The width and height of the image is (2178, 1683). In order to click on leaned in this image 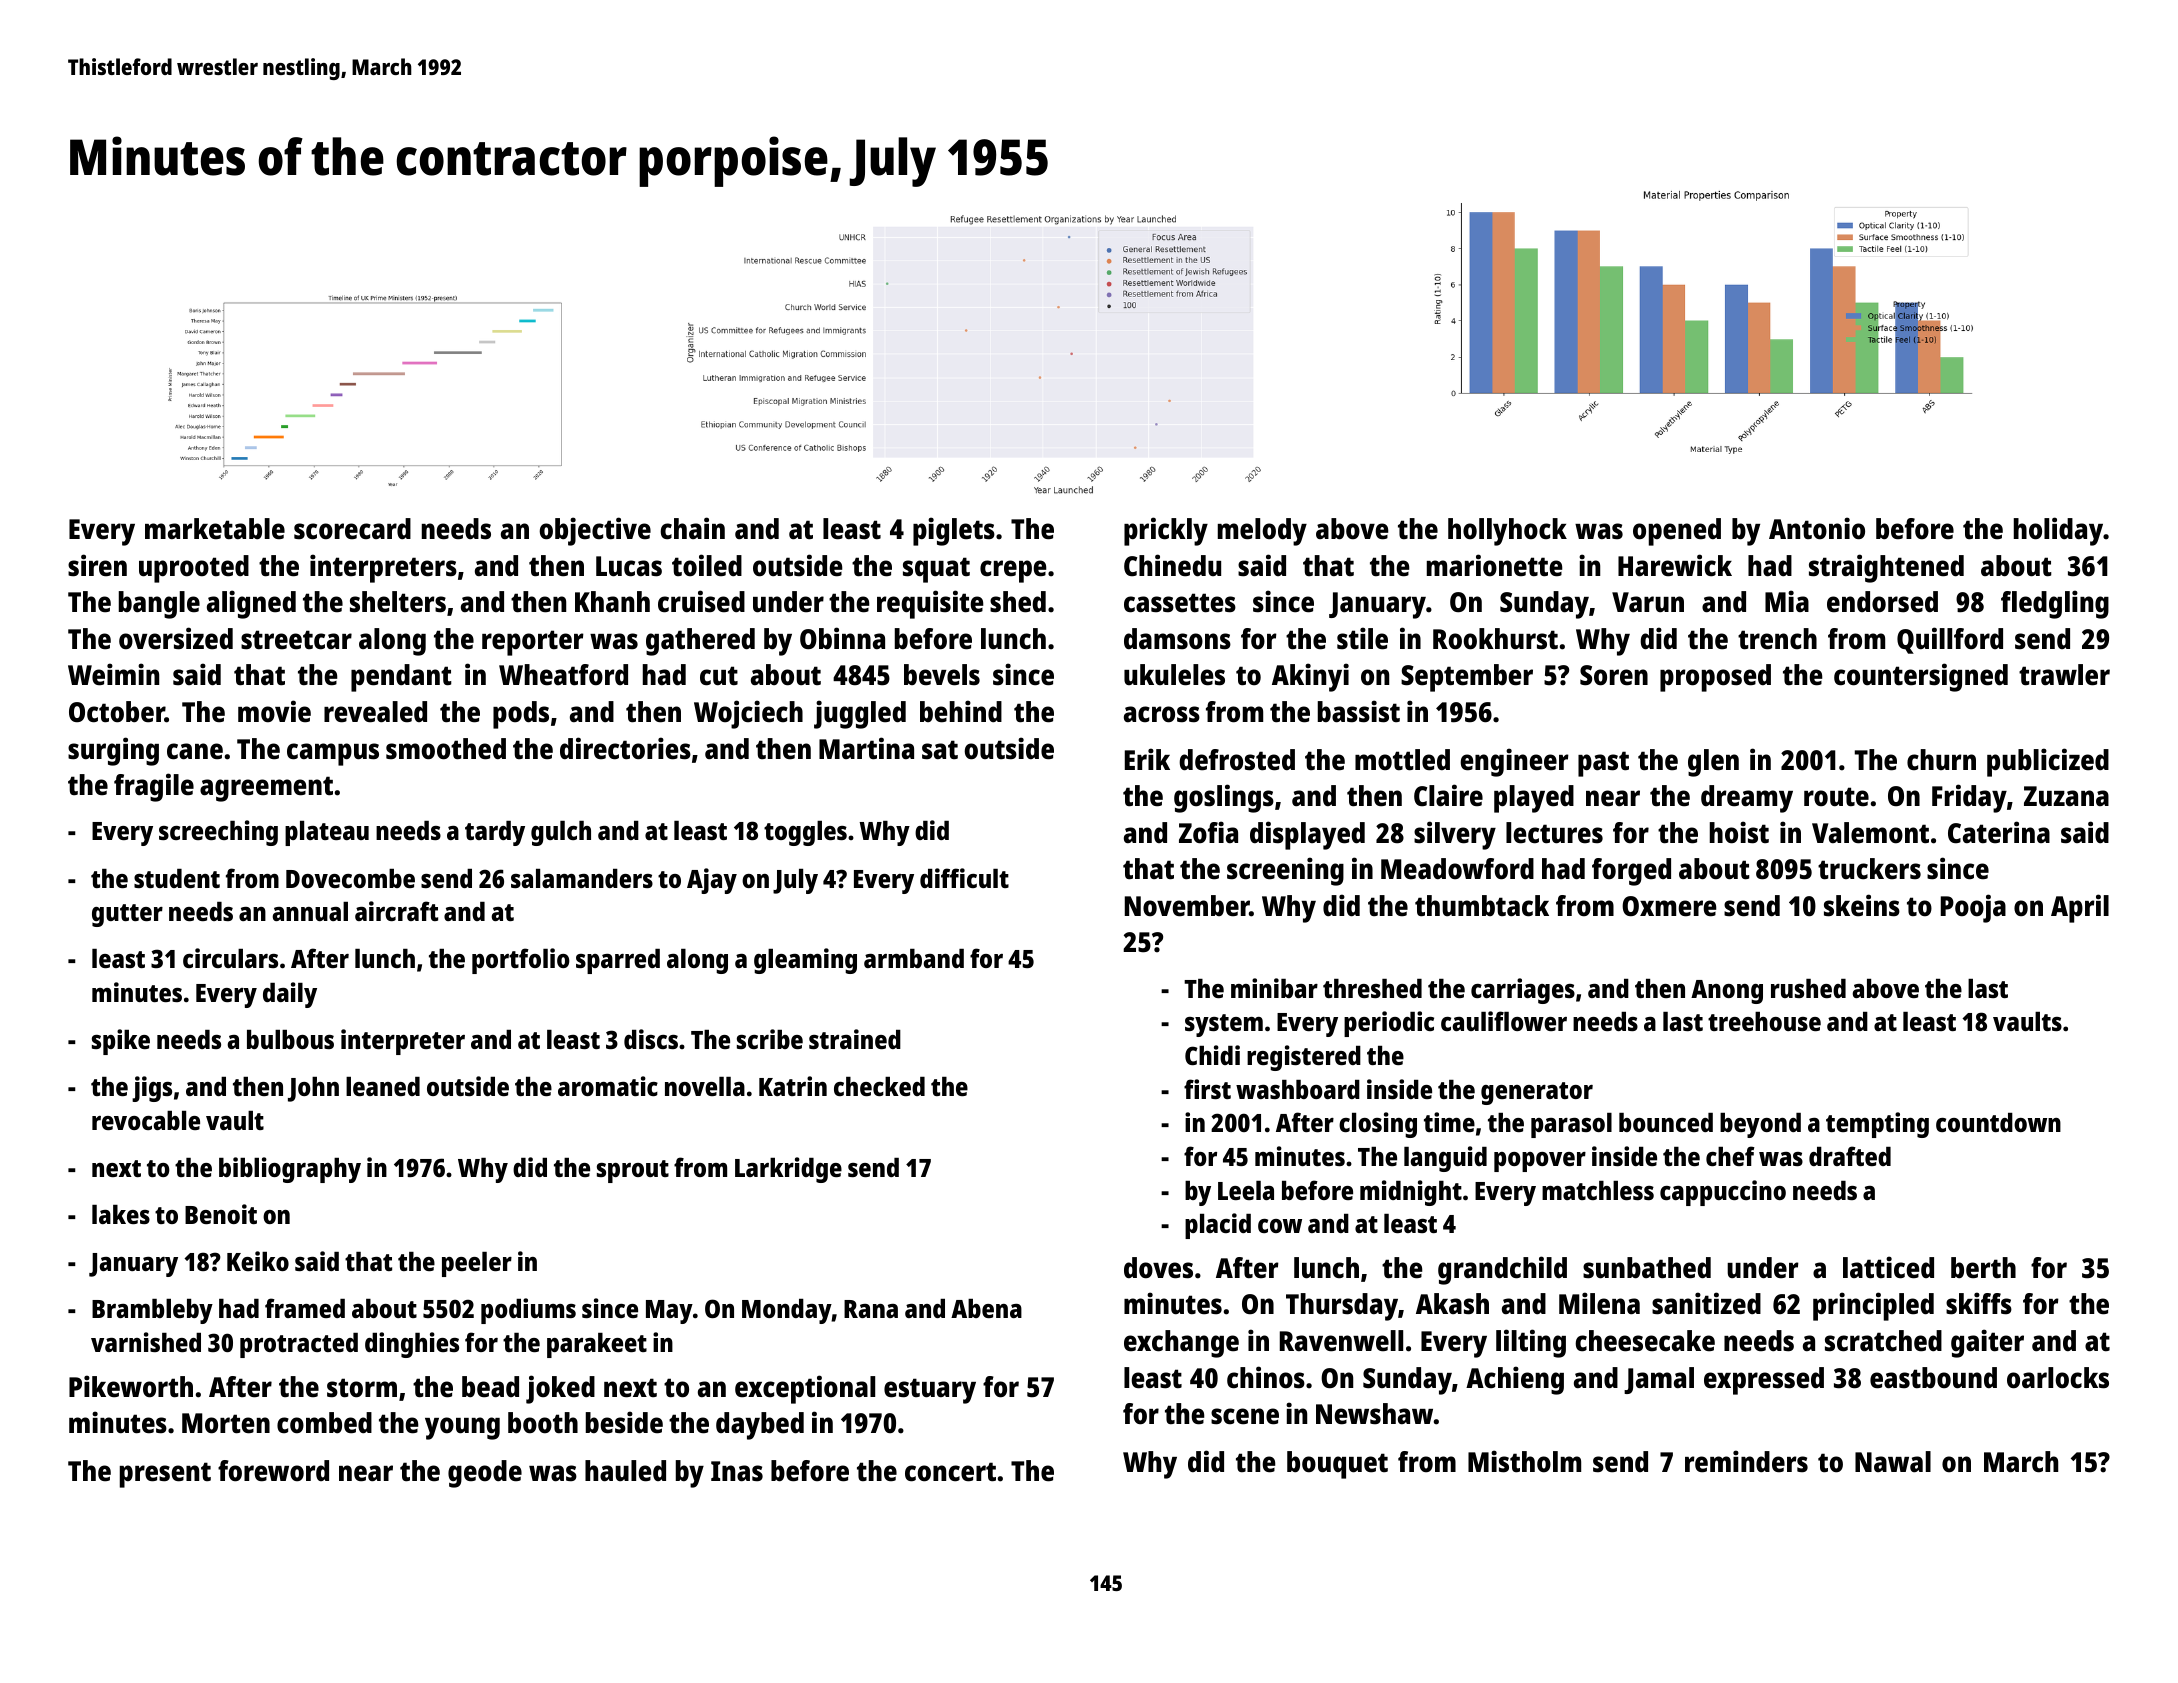, I will do `click(383, 1086)`.
